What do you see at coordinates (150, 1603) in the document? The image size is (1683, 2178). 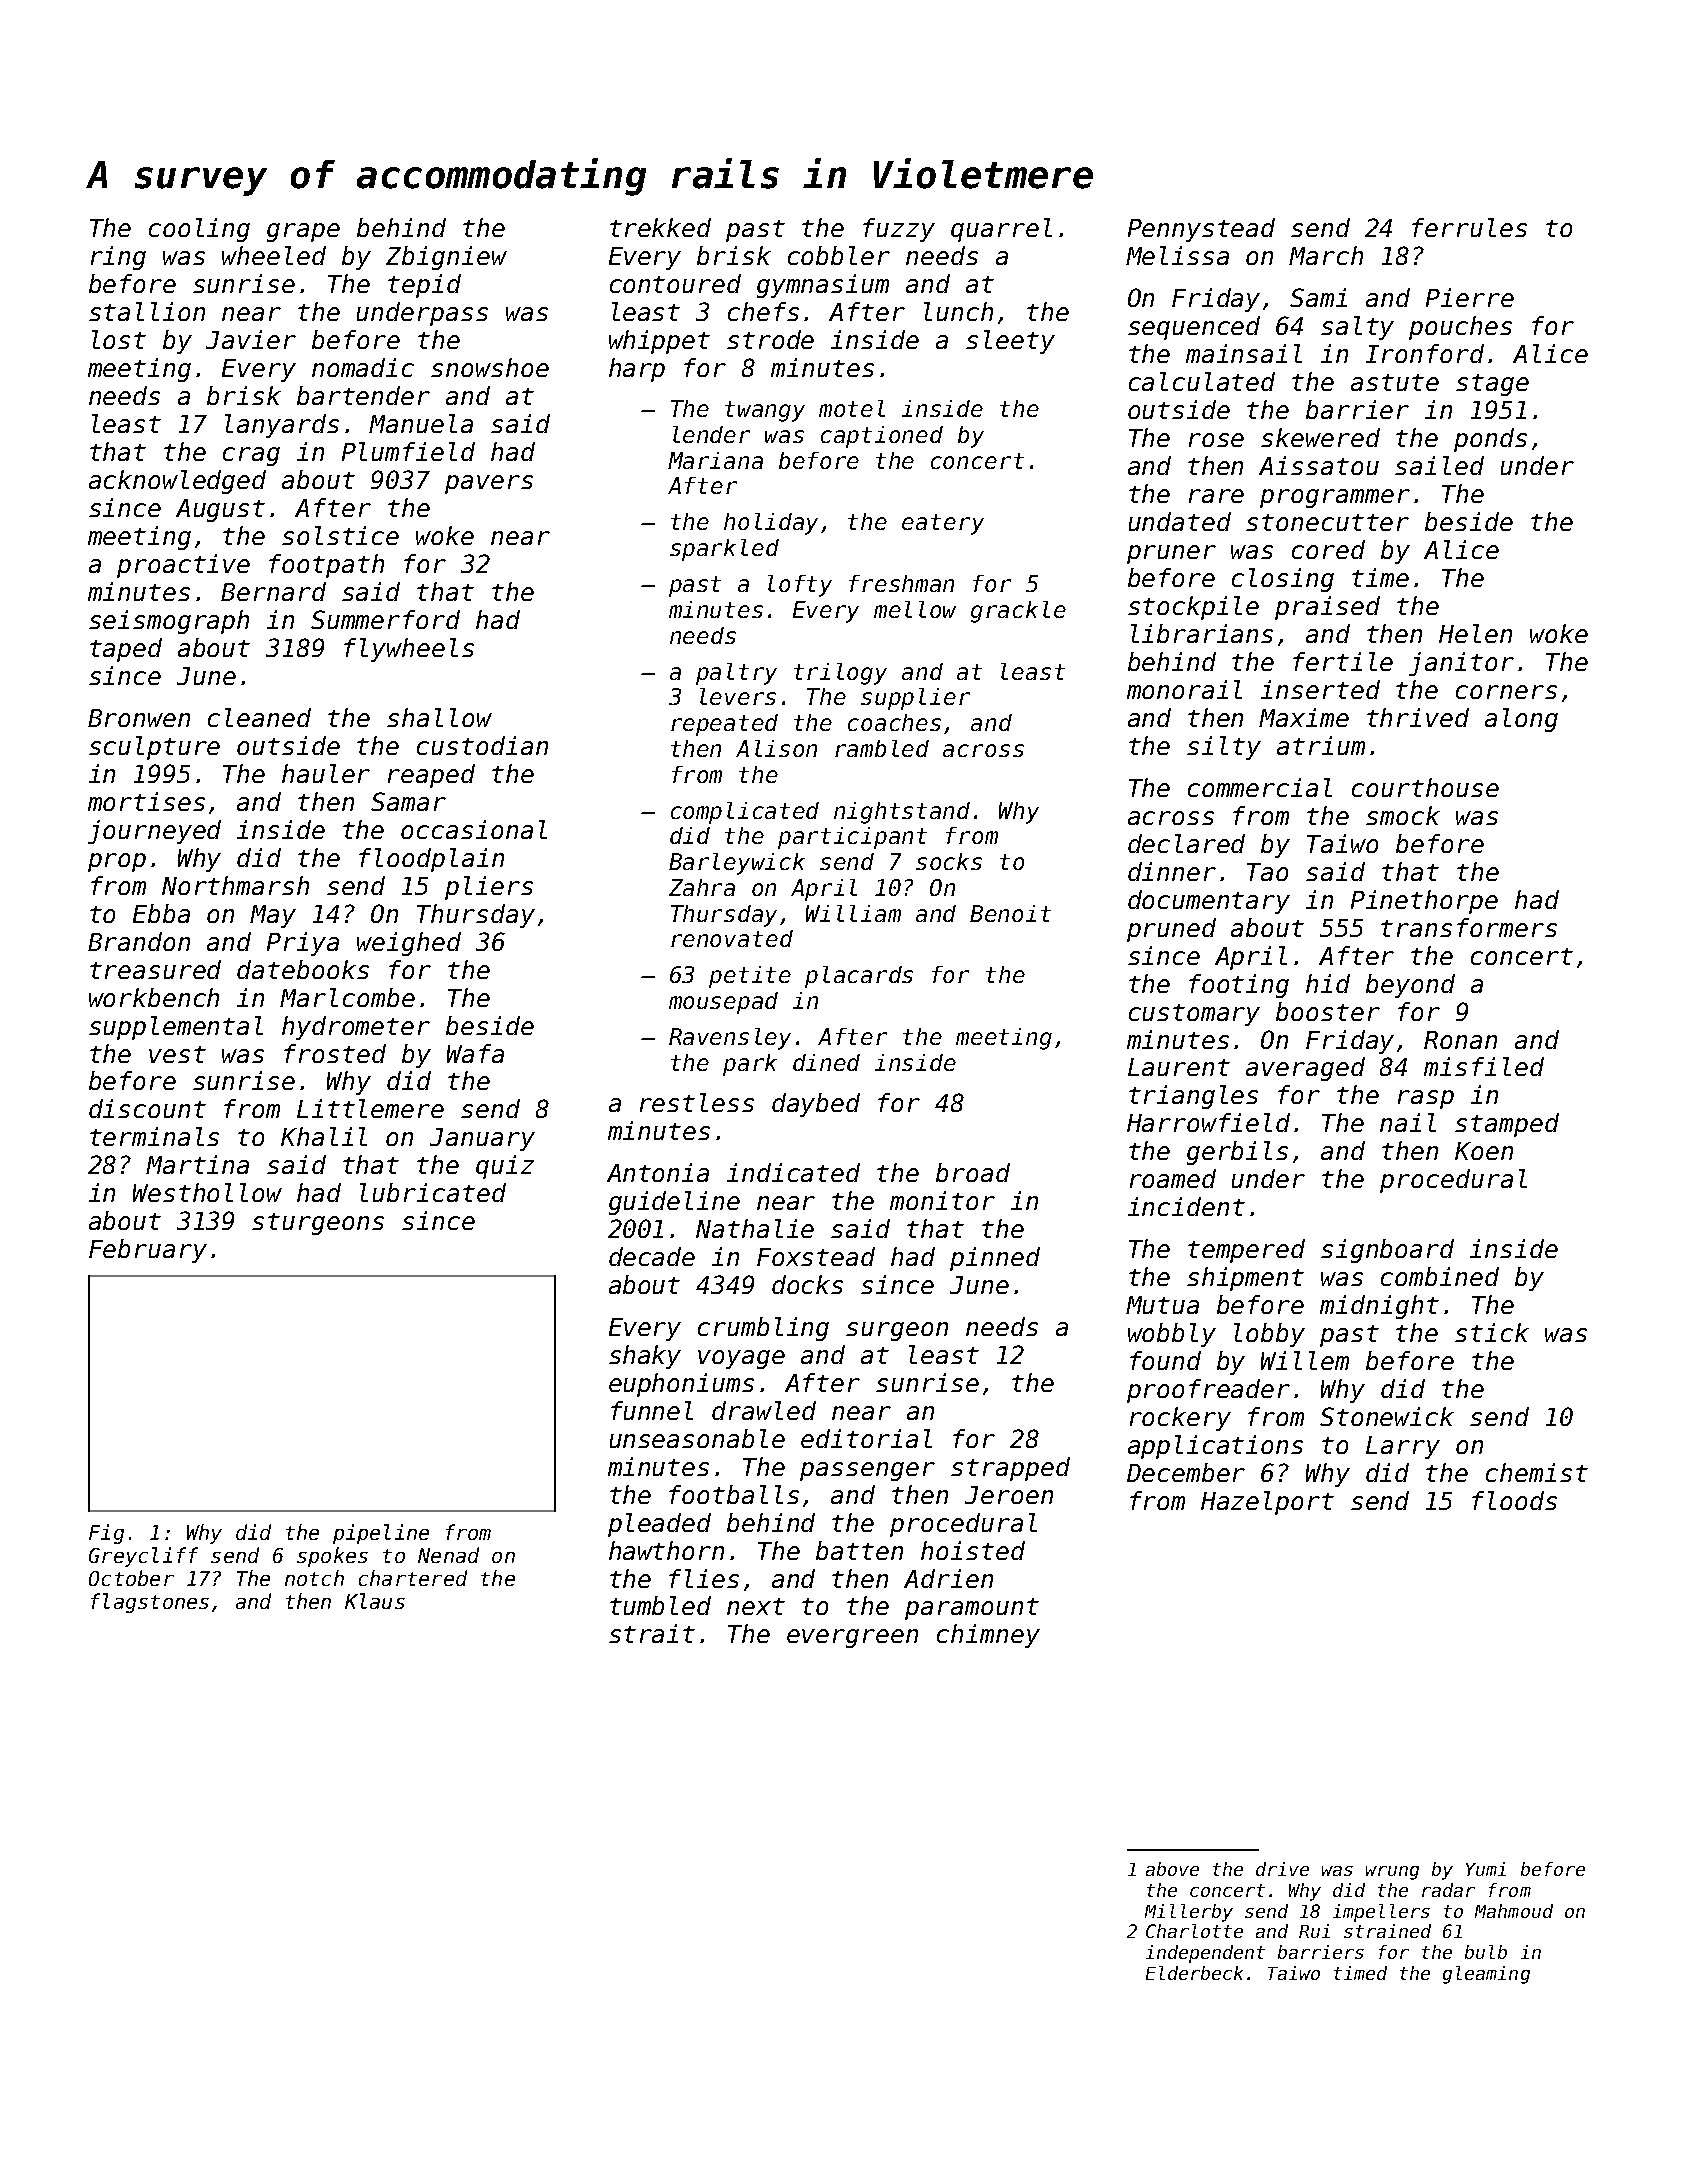 I see `flagstones` at bounding box center [150, 1603].
